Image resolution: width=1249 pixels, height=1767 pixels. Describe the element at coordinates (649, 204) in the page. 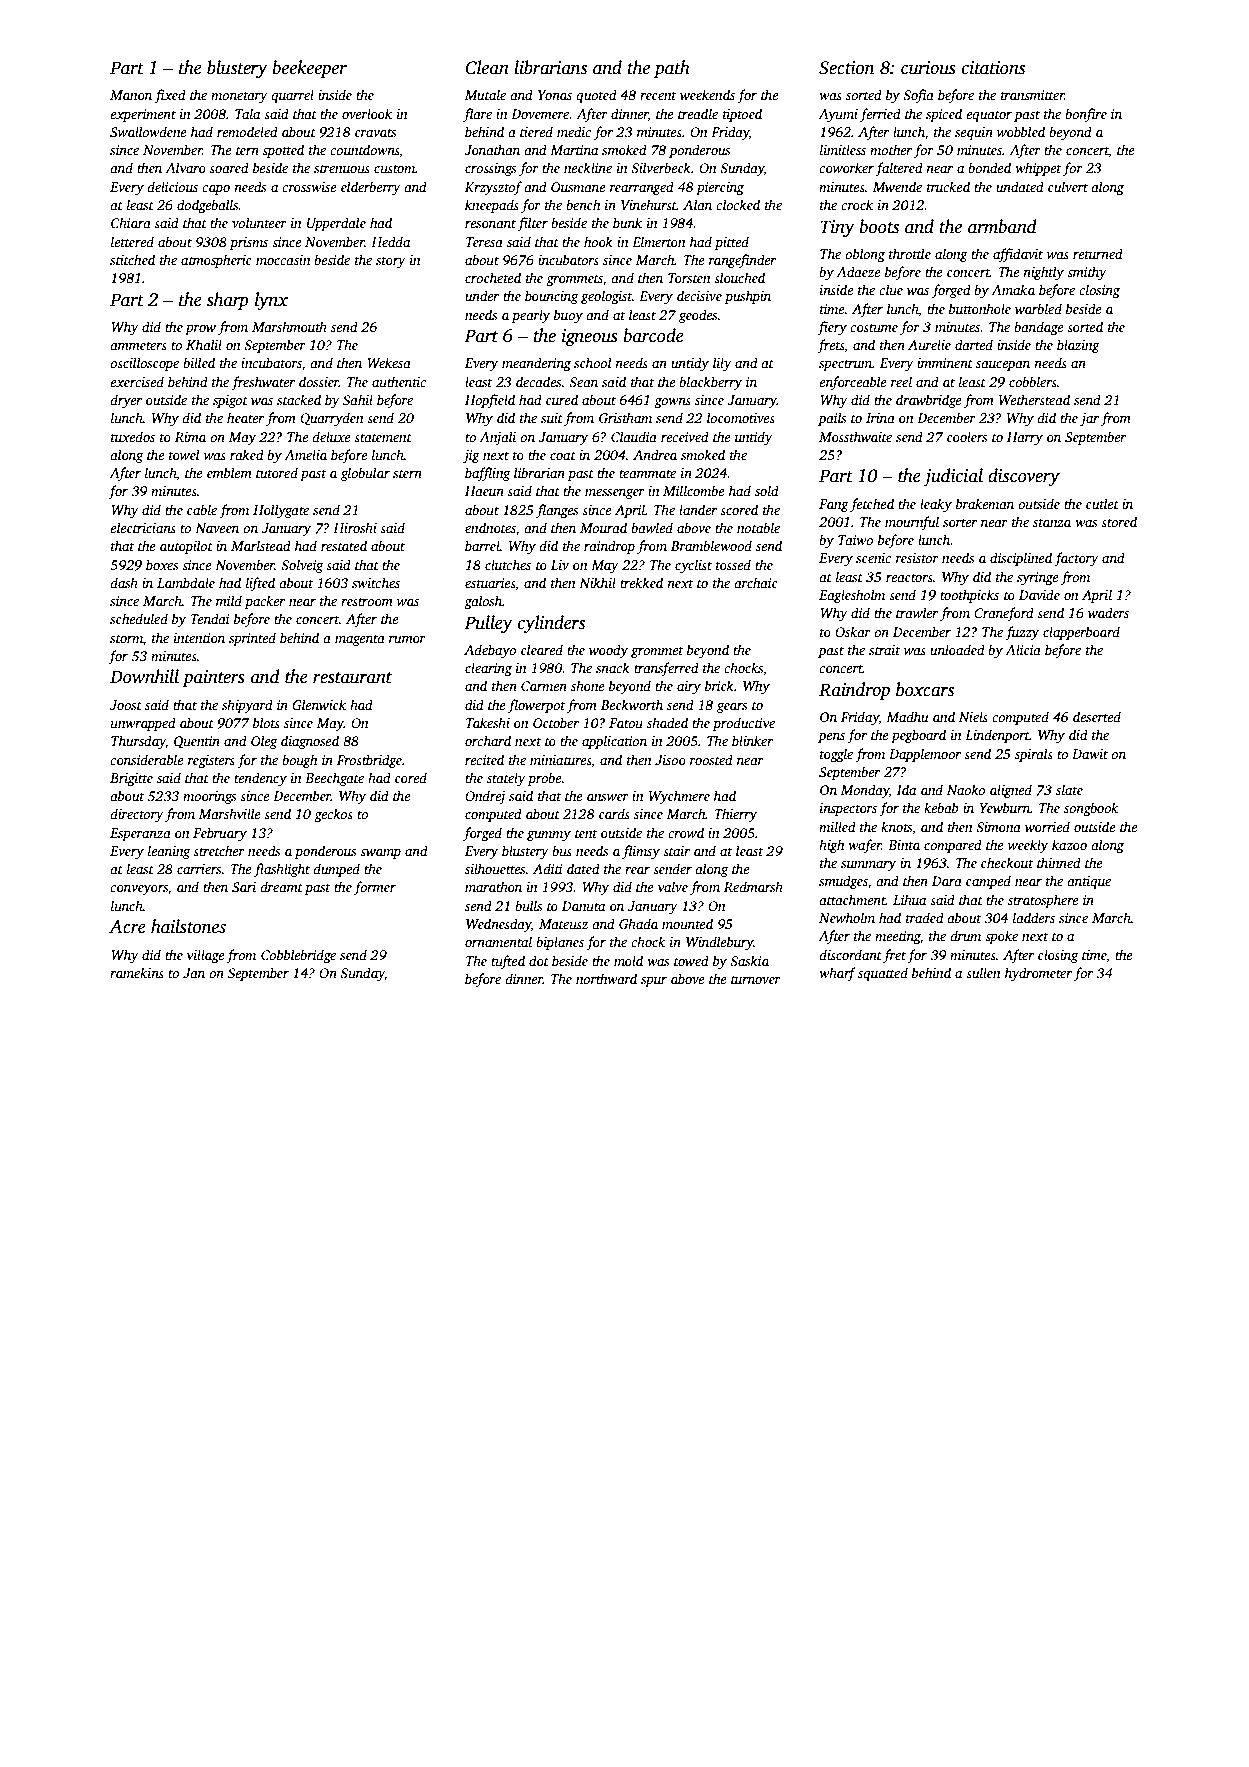

I see `Vinehurst` at that location.
